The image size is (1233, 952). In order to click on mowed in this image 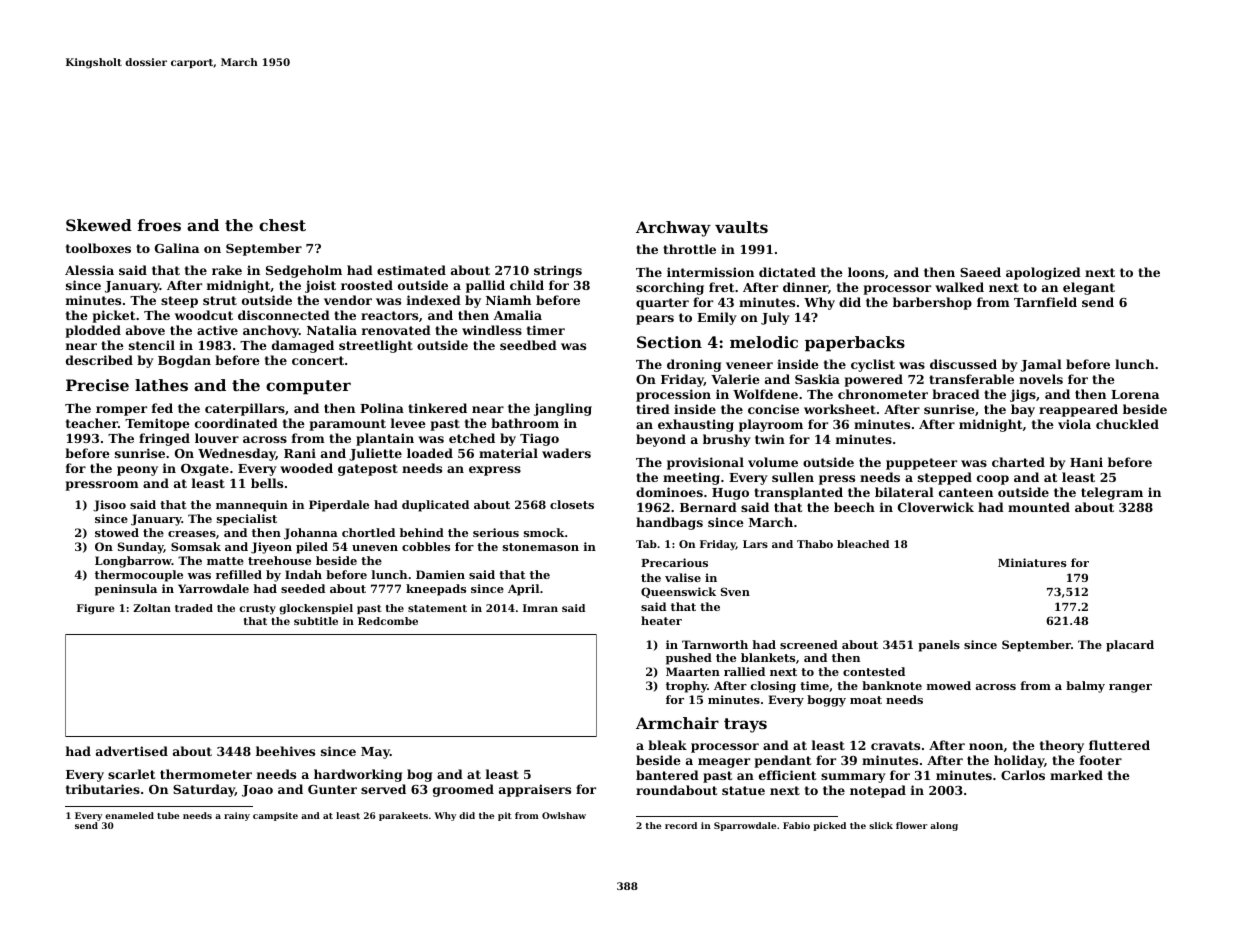, I will do `click(949, 685)`.
